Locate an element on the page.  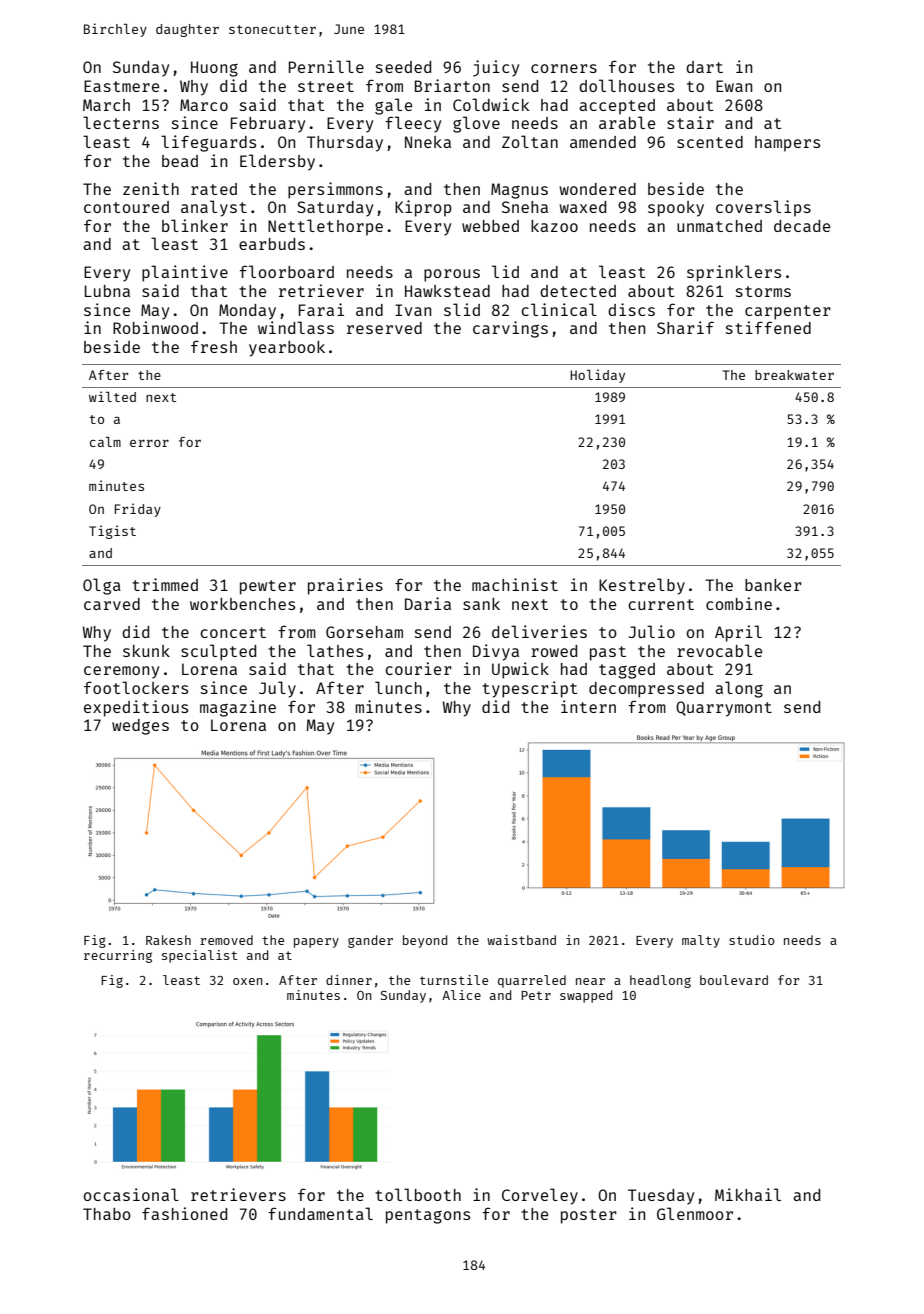
Thabo is located at coordinates (107, 1214).
